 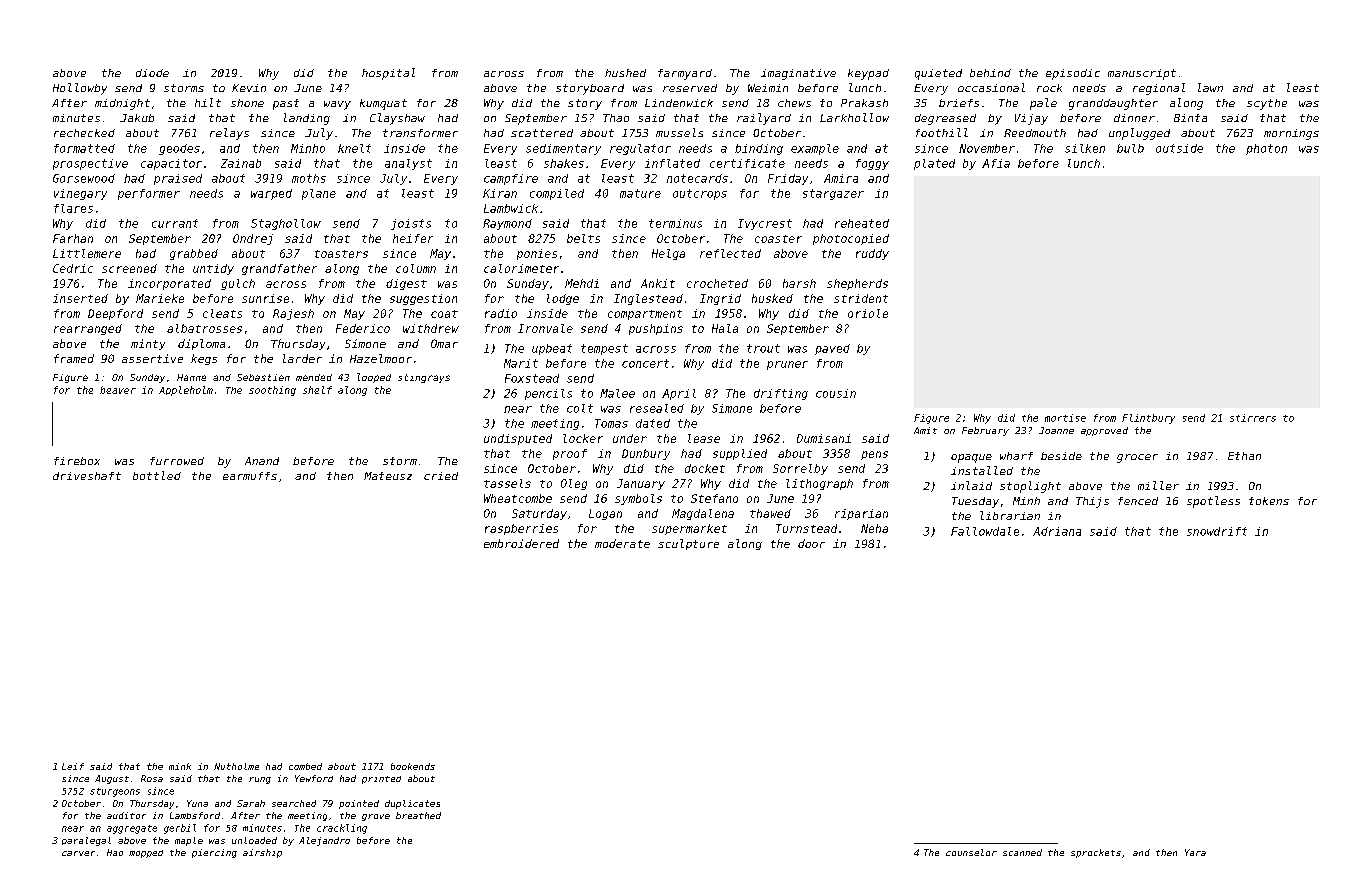 What do you see at coordinates (1217, 531) in the page?
I see `snowdrift` at bounding box center [1217, 531].
